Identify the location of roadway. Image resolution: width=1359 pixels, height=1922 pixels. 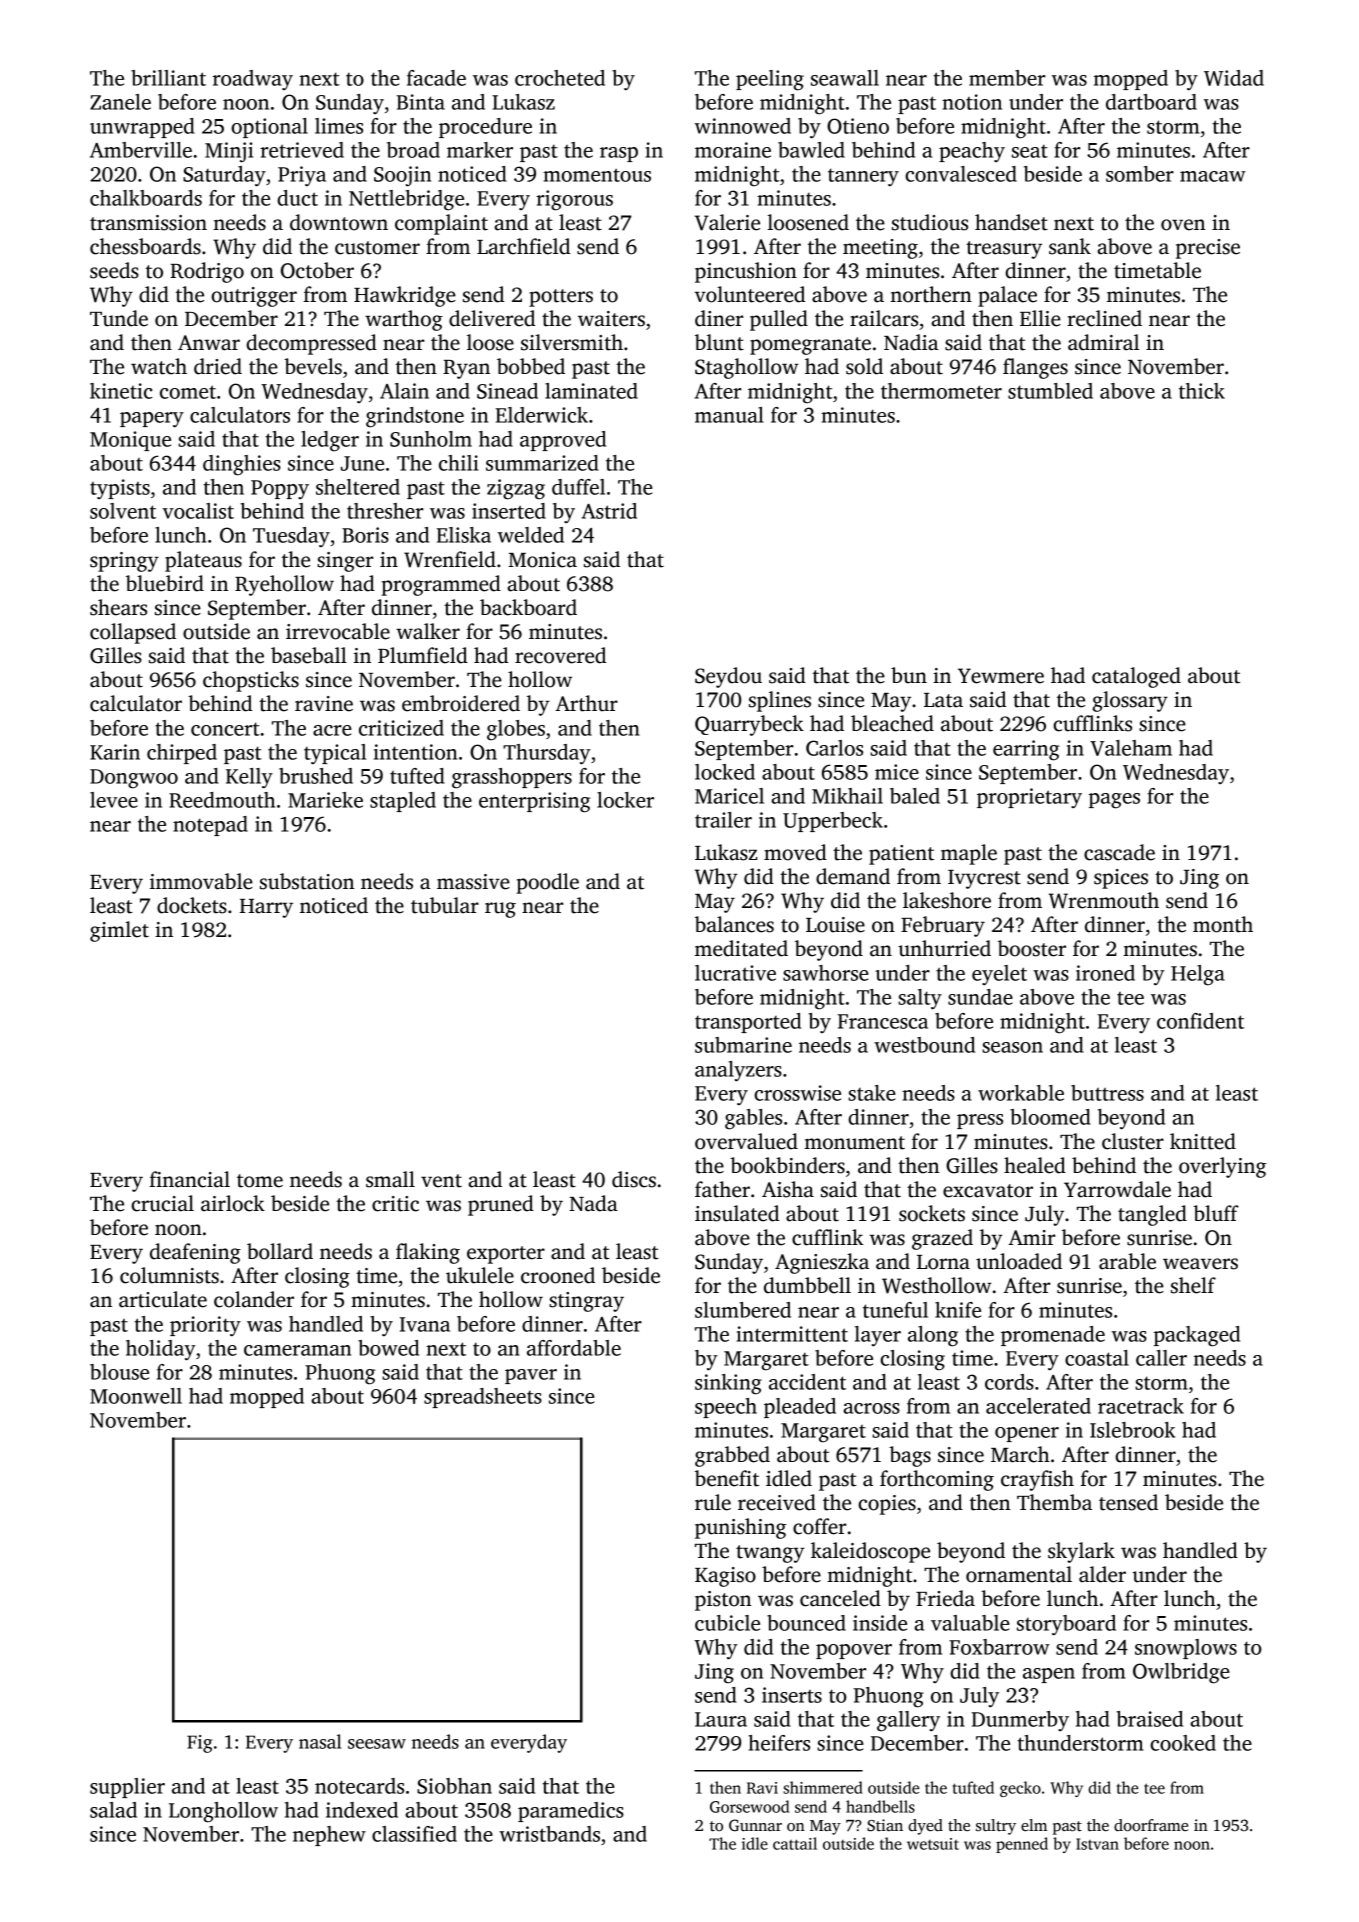
(253, 80).
